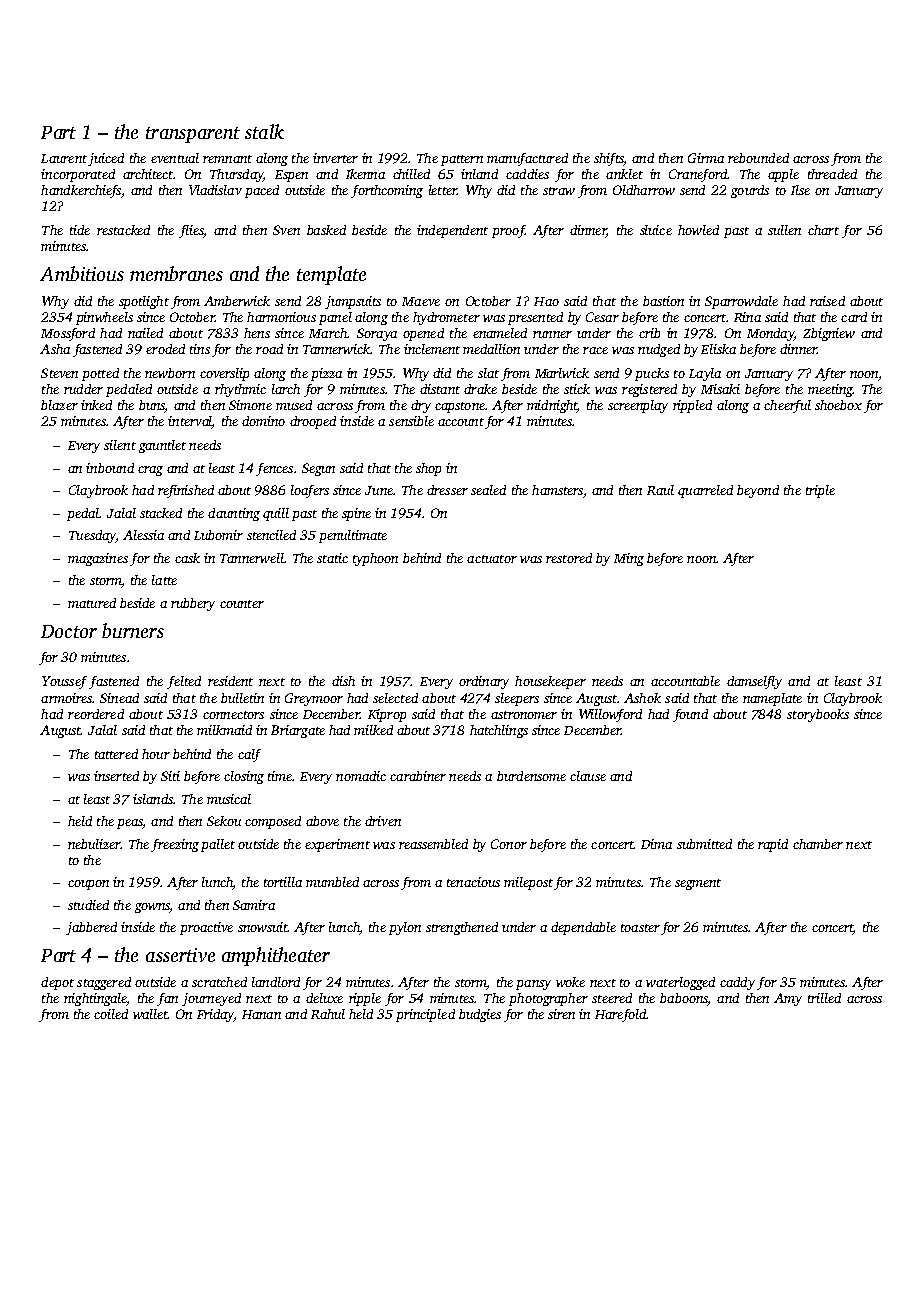 The image size is (924, 1308). Describe the element at coordinates (452, 231) in the document. I see `independent` at that location.
